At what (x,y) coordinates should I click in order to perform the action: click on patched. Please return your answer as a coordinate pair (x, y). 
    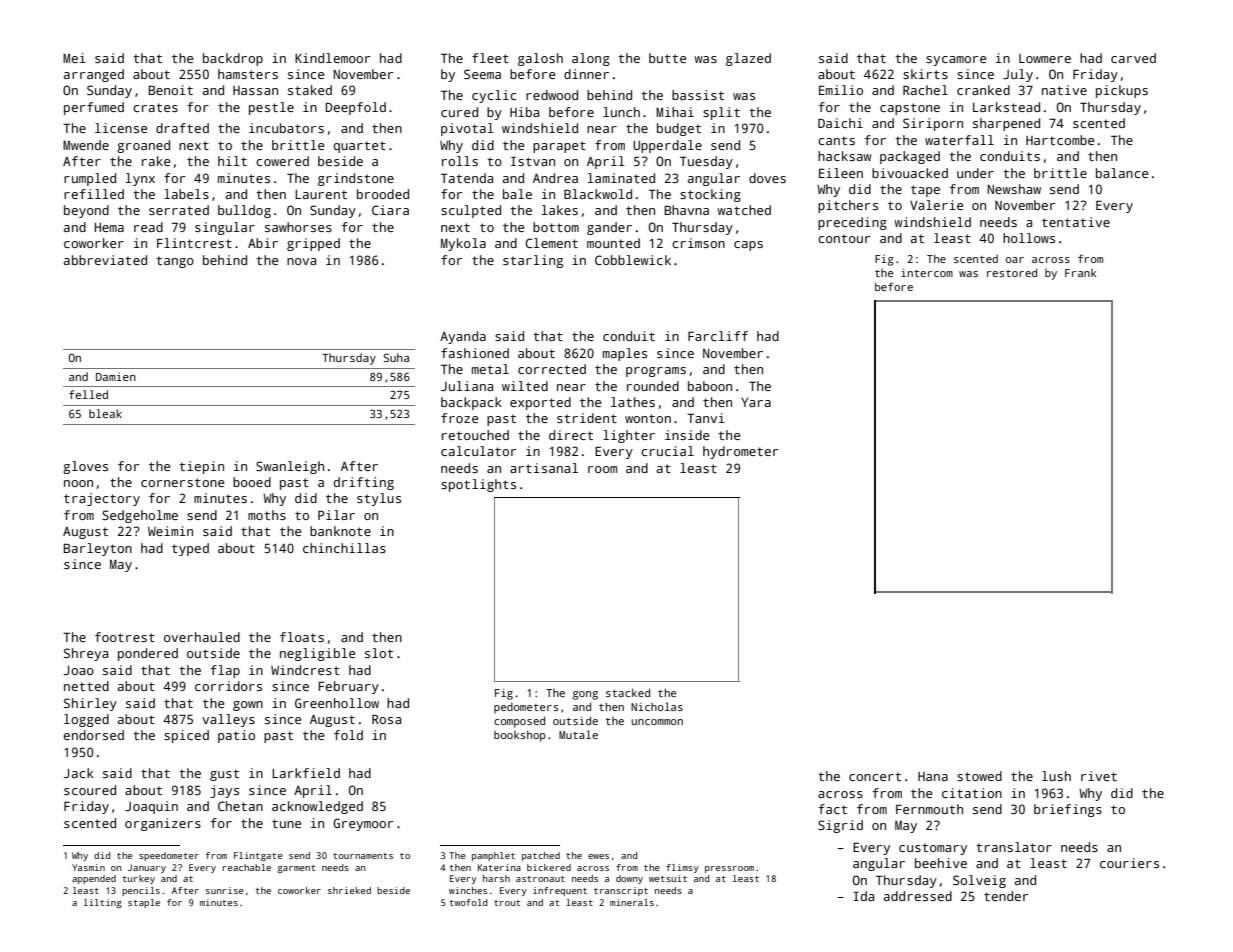
    Looking at the image, I should click on (541, 856).
